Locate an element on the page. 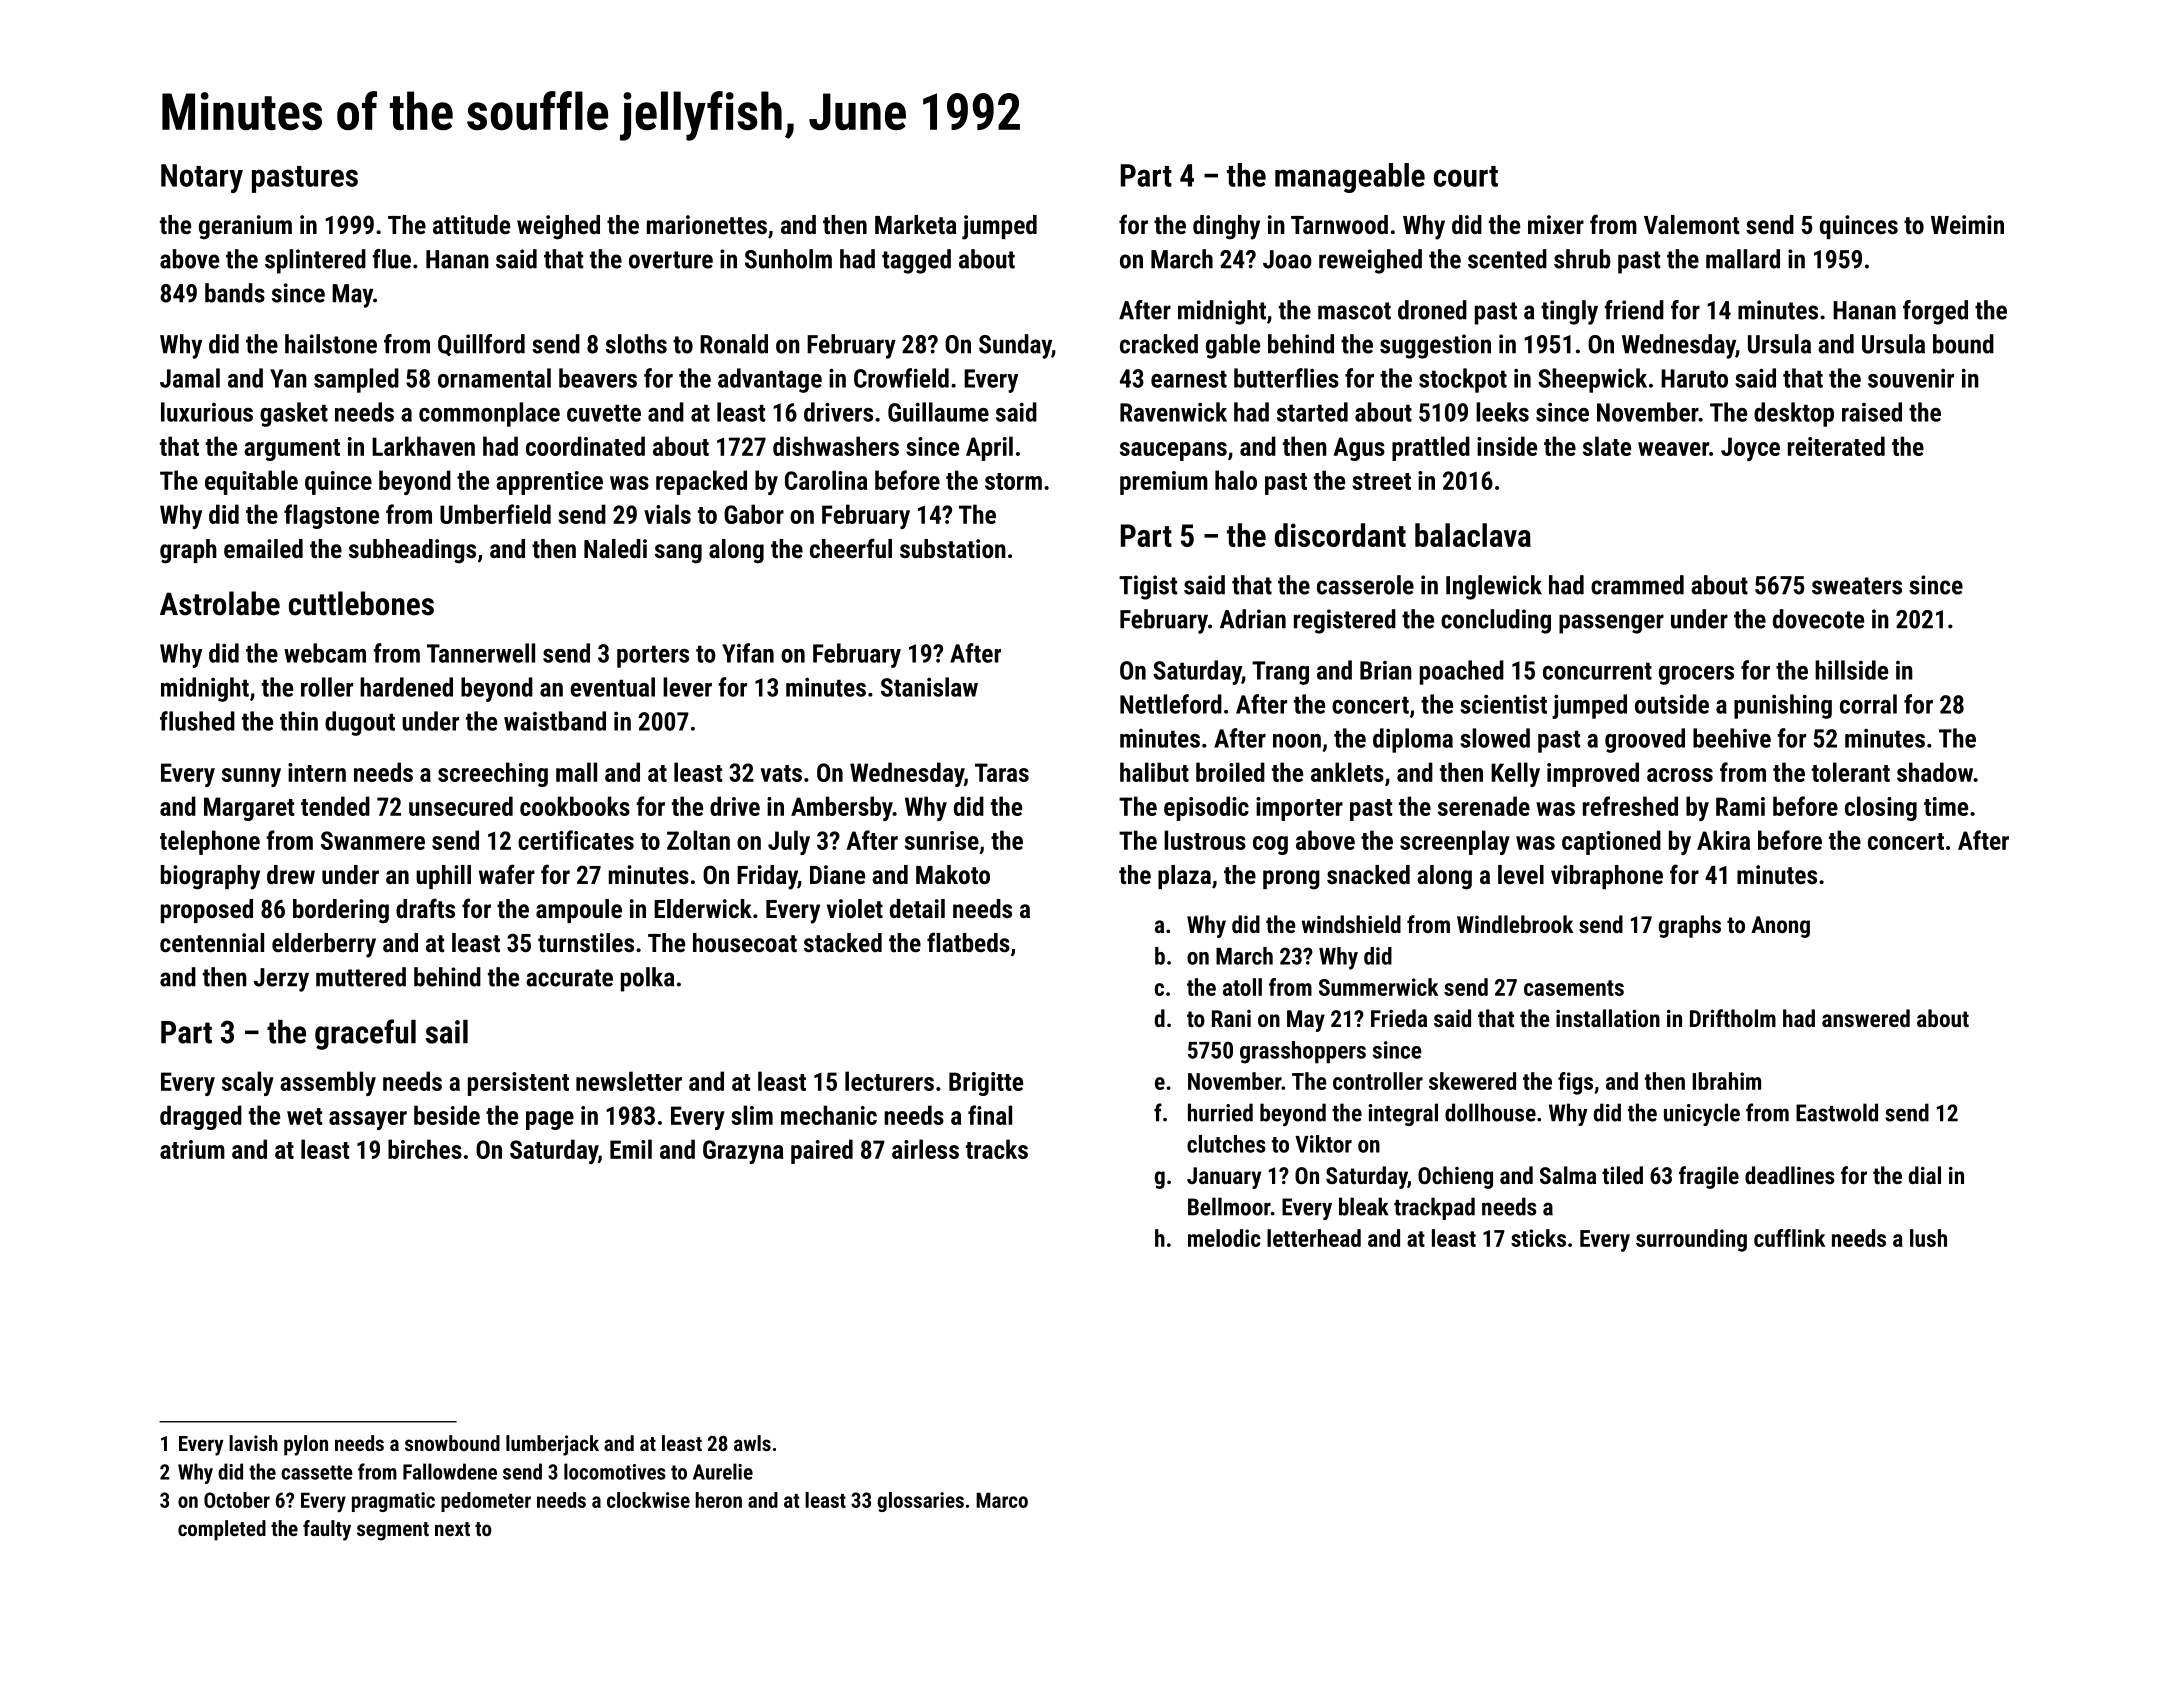 The width and height of the page is (2178, 1683). Sunday is located at coordinates (1015, 346).
